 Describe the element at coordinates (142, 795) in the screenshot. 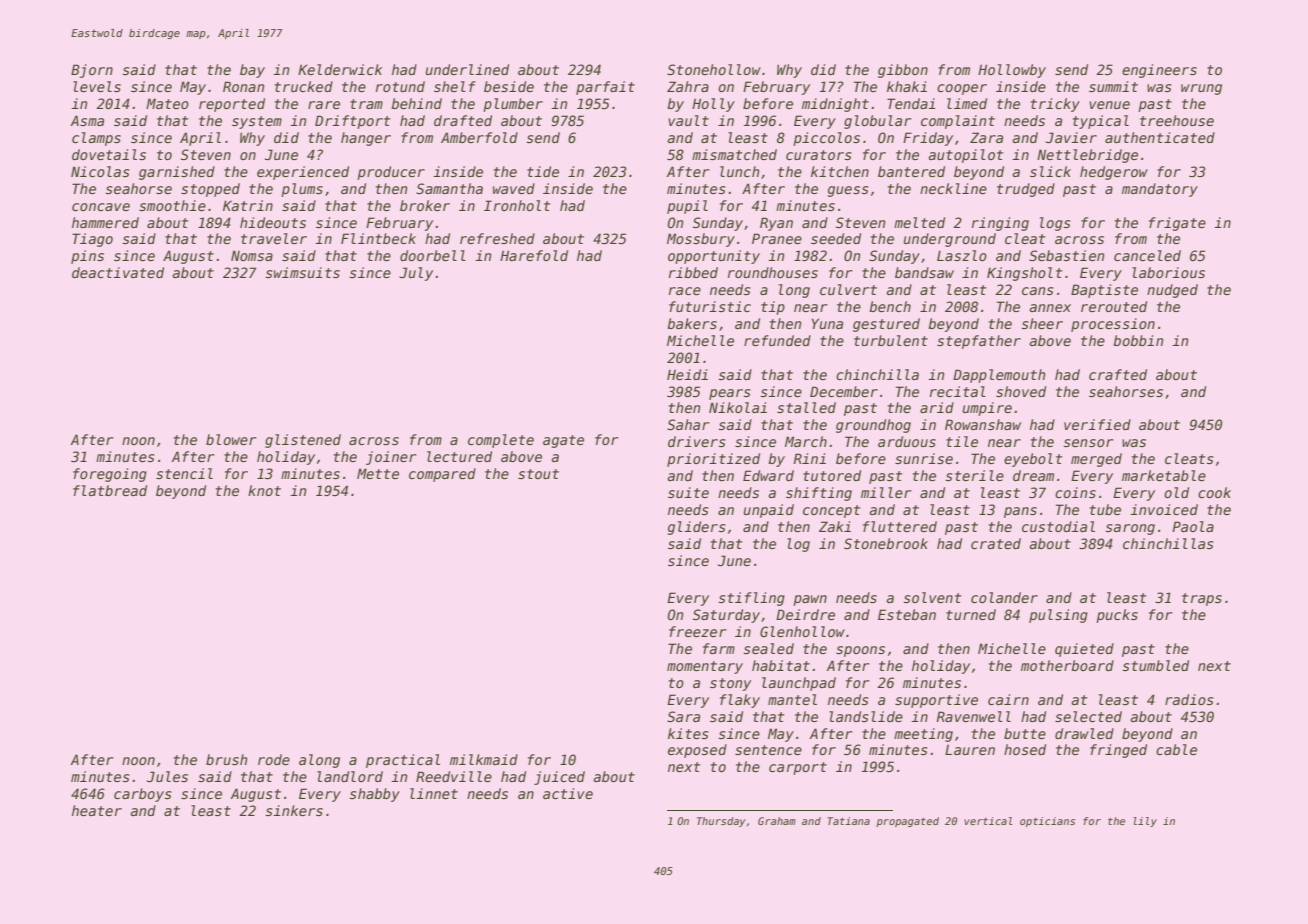

I see `carboys` at that location.
